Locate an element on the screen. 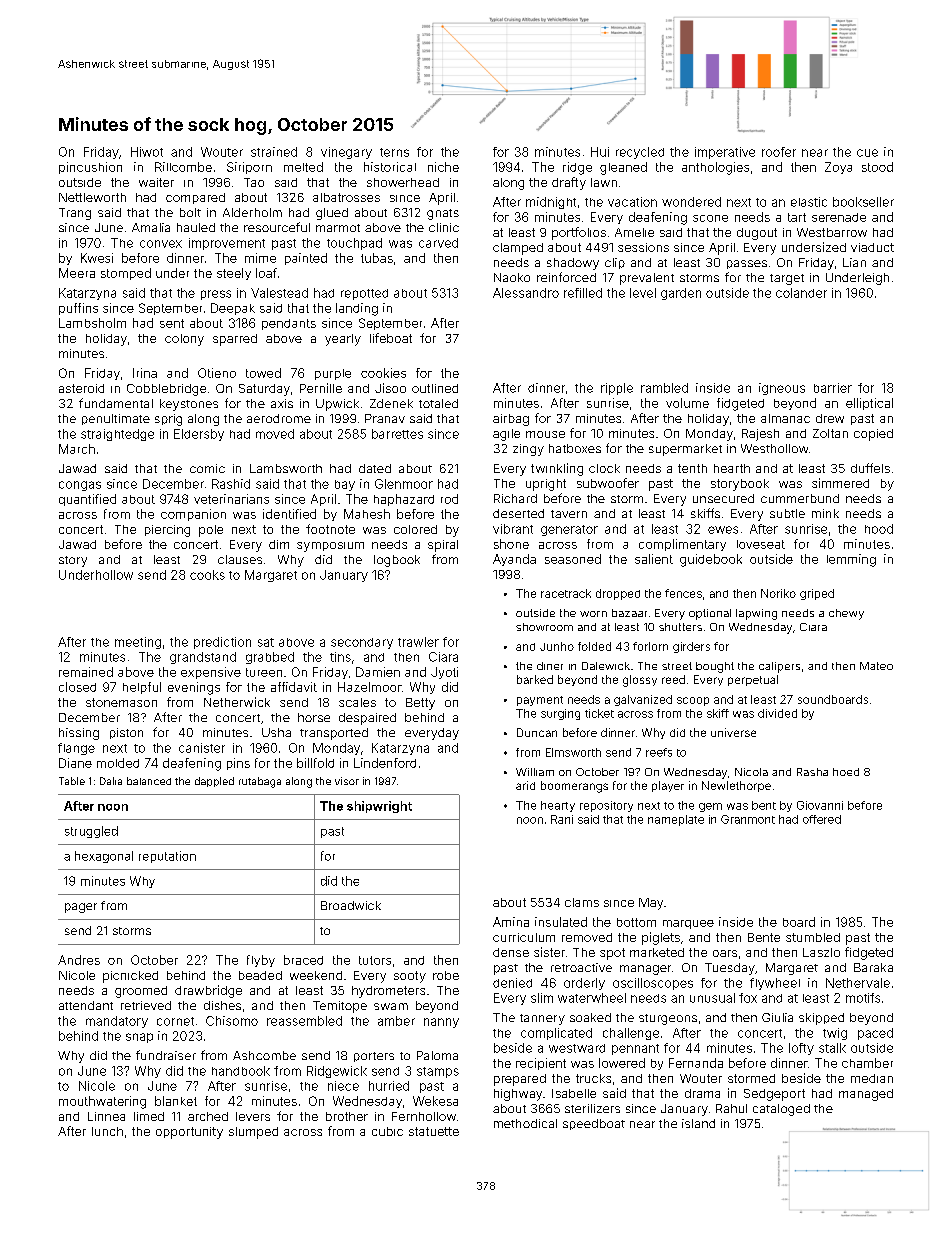  sprig is located at coordinates (168, 420).
